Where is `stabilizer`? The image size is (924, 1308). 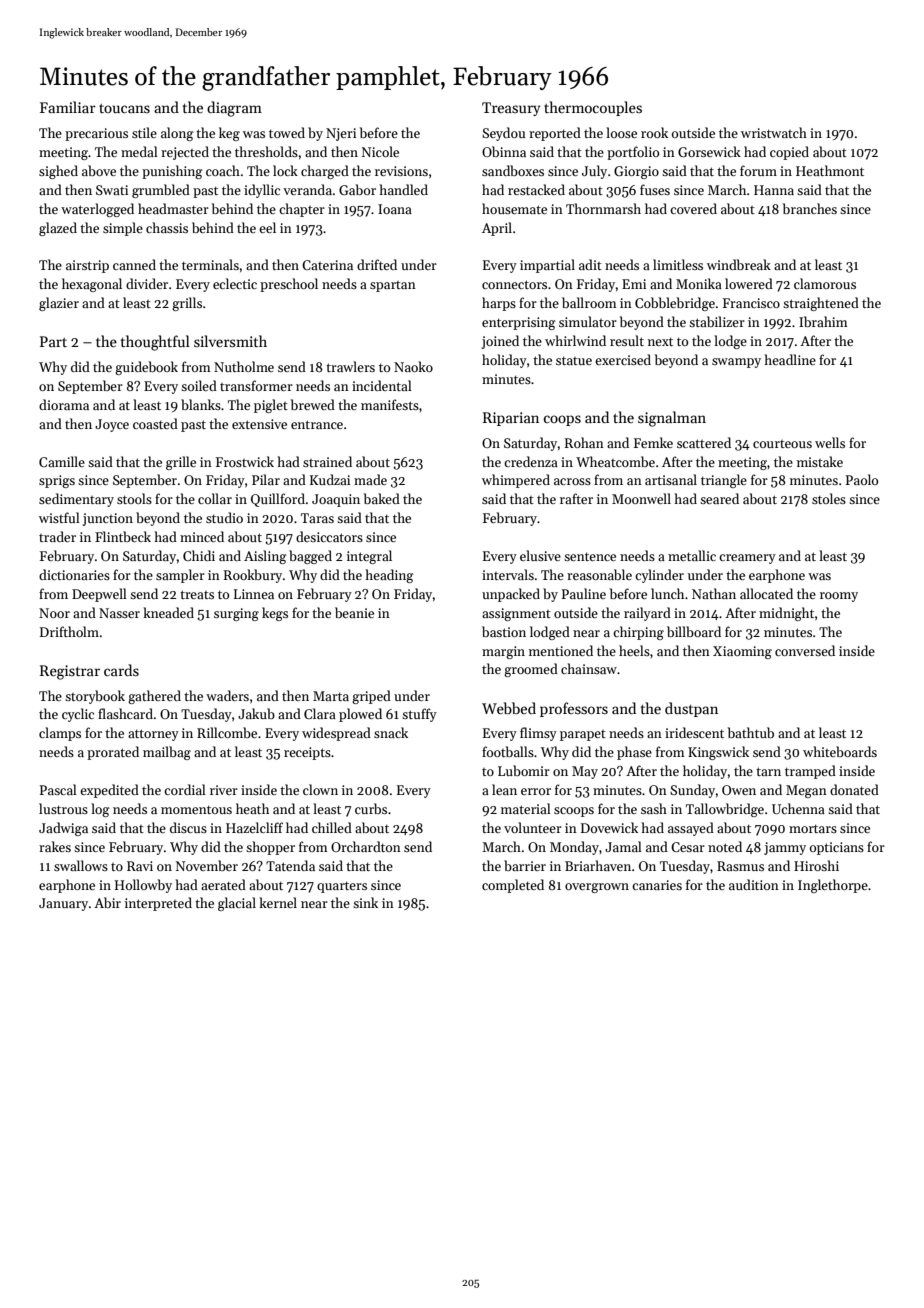 stabilizer is located at coordinates (717, 321).
